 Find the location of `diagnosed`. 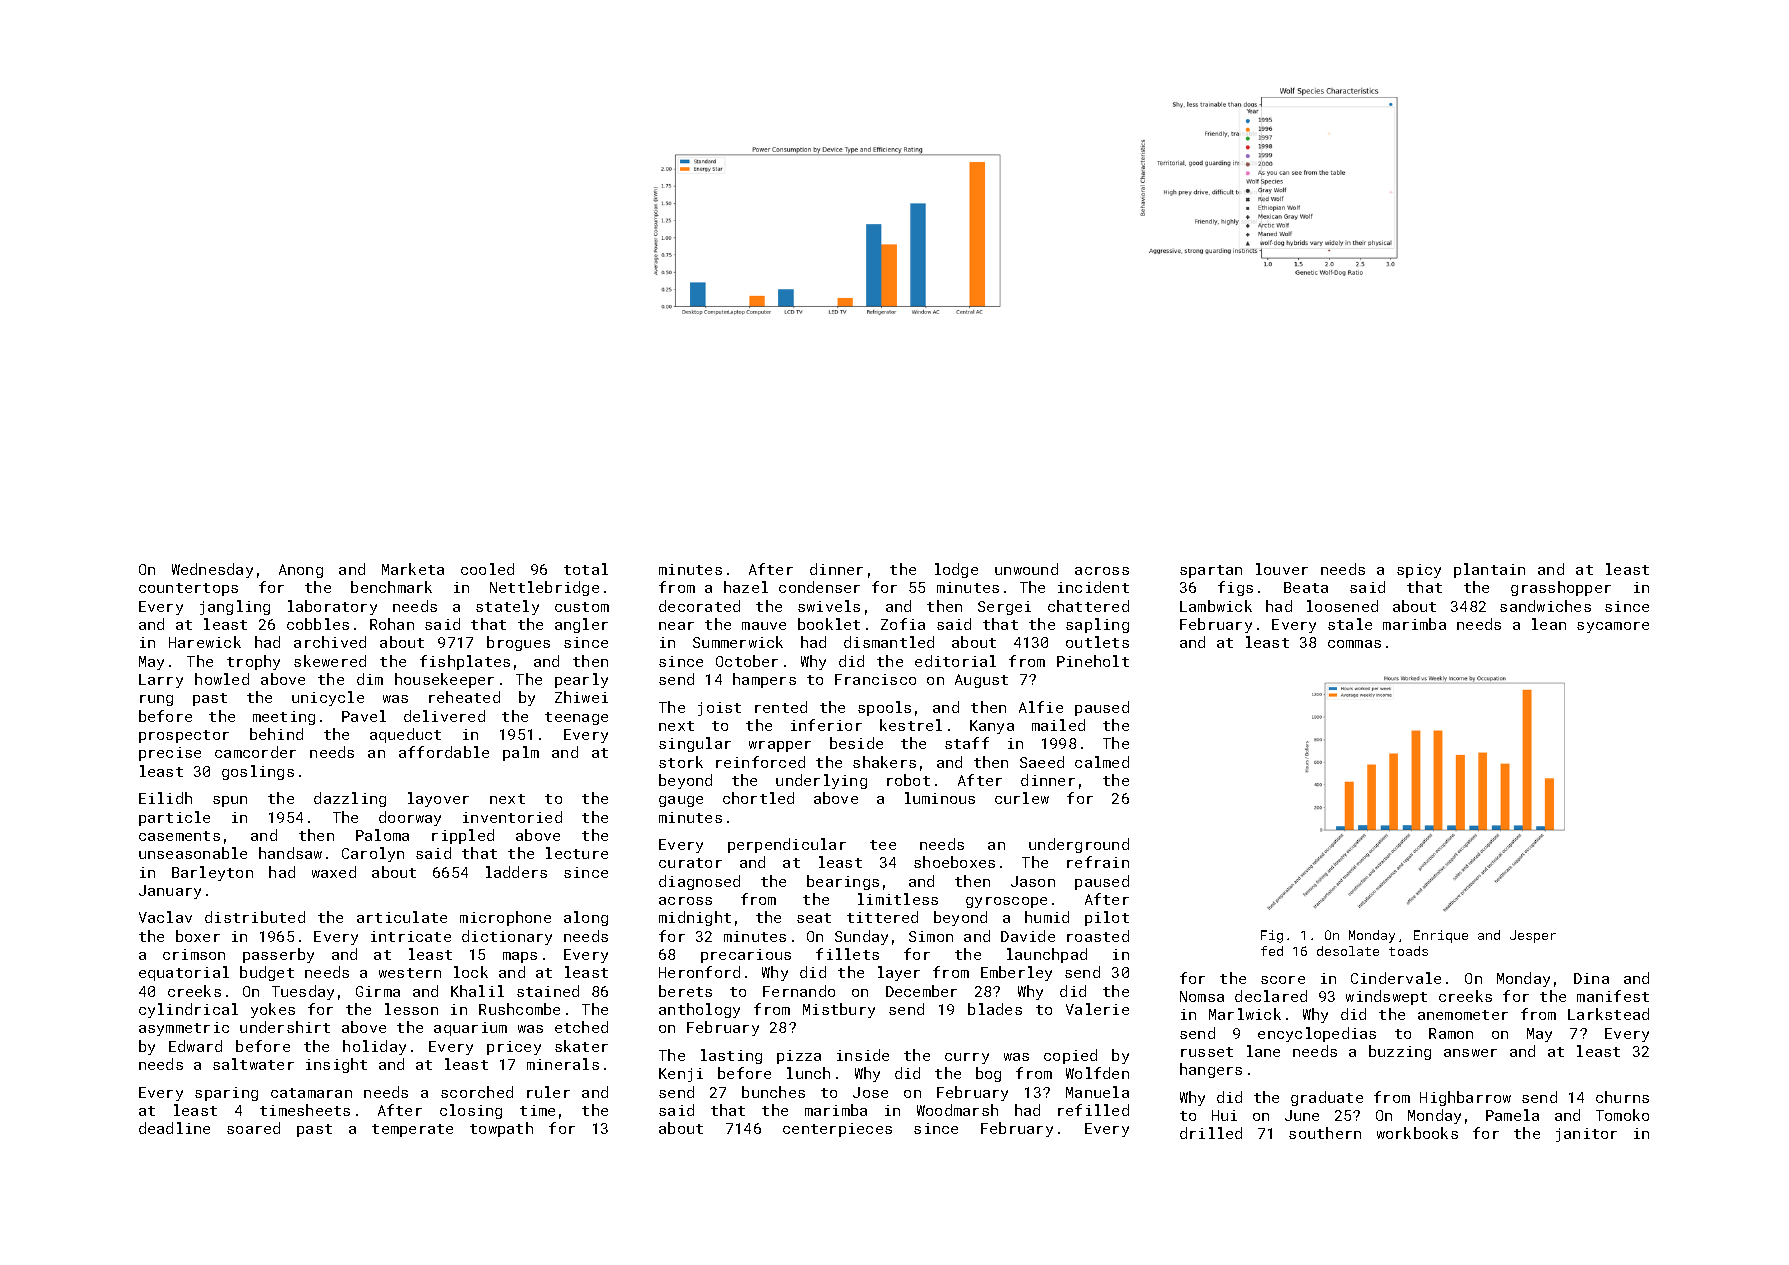

diagnosed is located at coordinates (699, 882).
